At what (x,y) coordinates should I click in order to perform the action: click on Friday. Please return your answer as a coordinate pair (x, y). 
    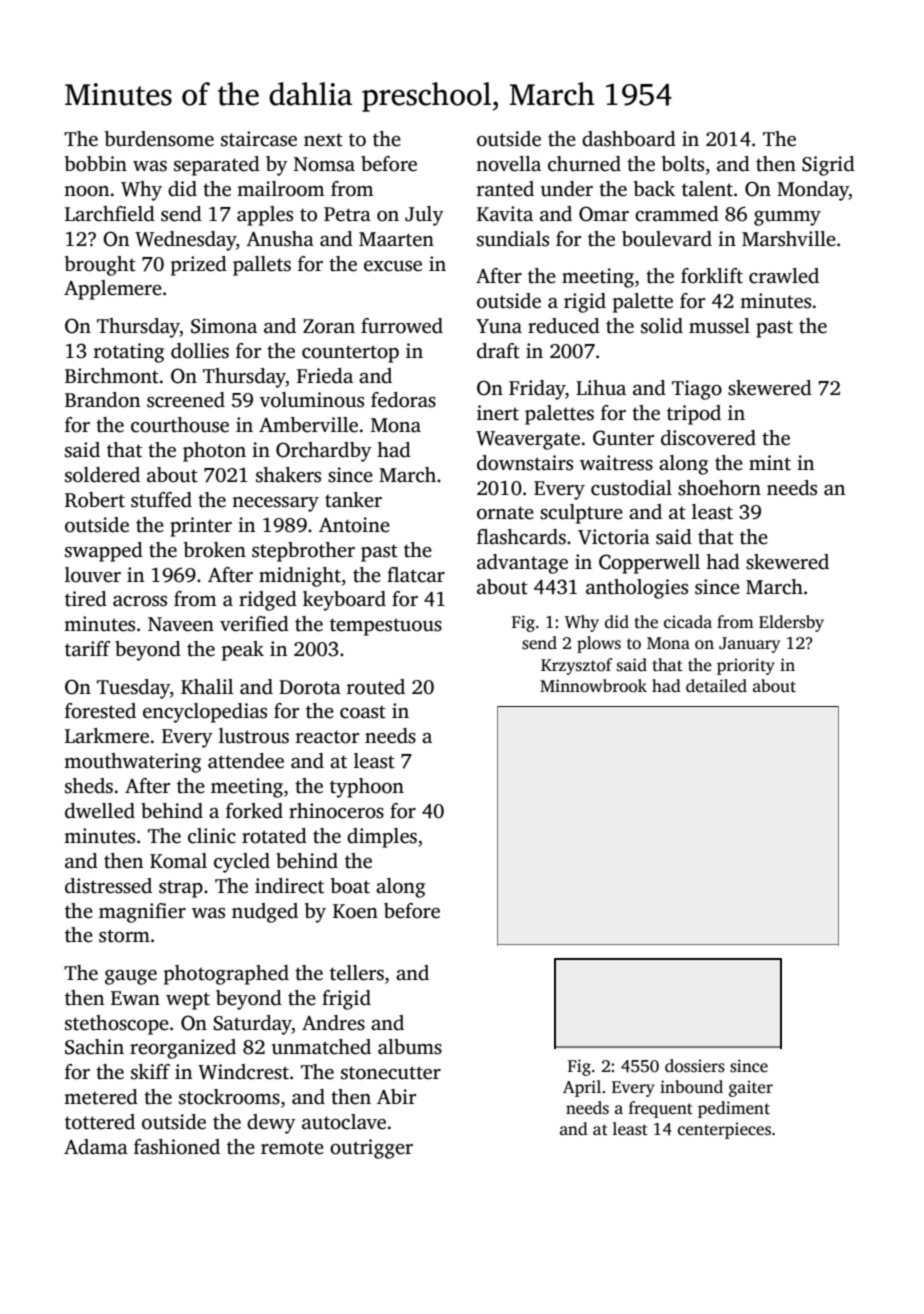
    Looking at the image, I should click on (537, 390).
